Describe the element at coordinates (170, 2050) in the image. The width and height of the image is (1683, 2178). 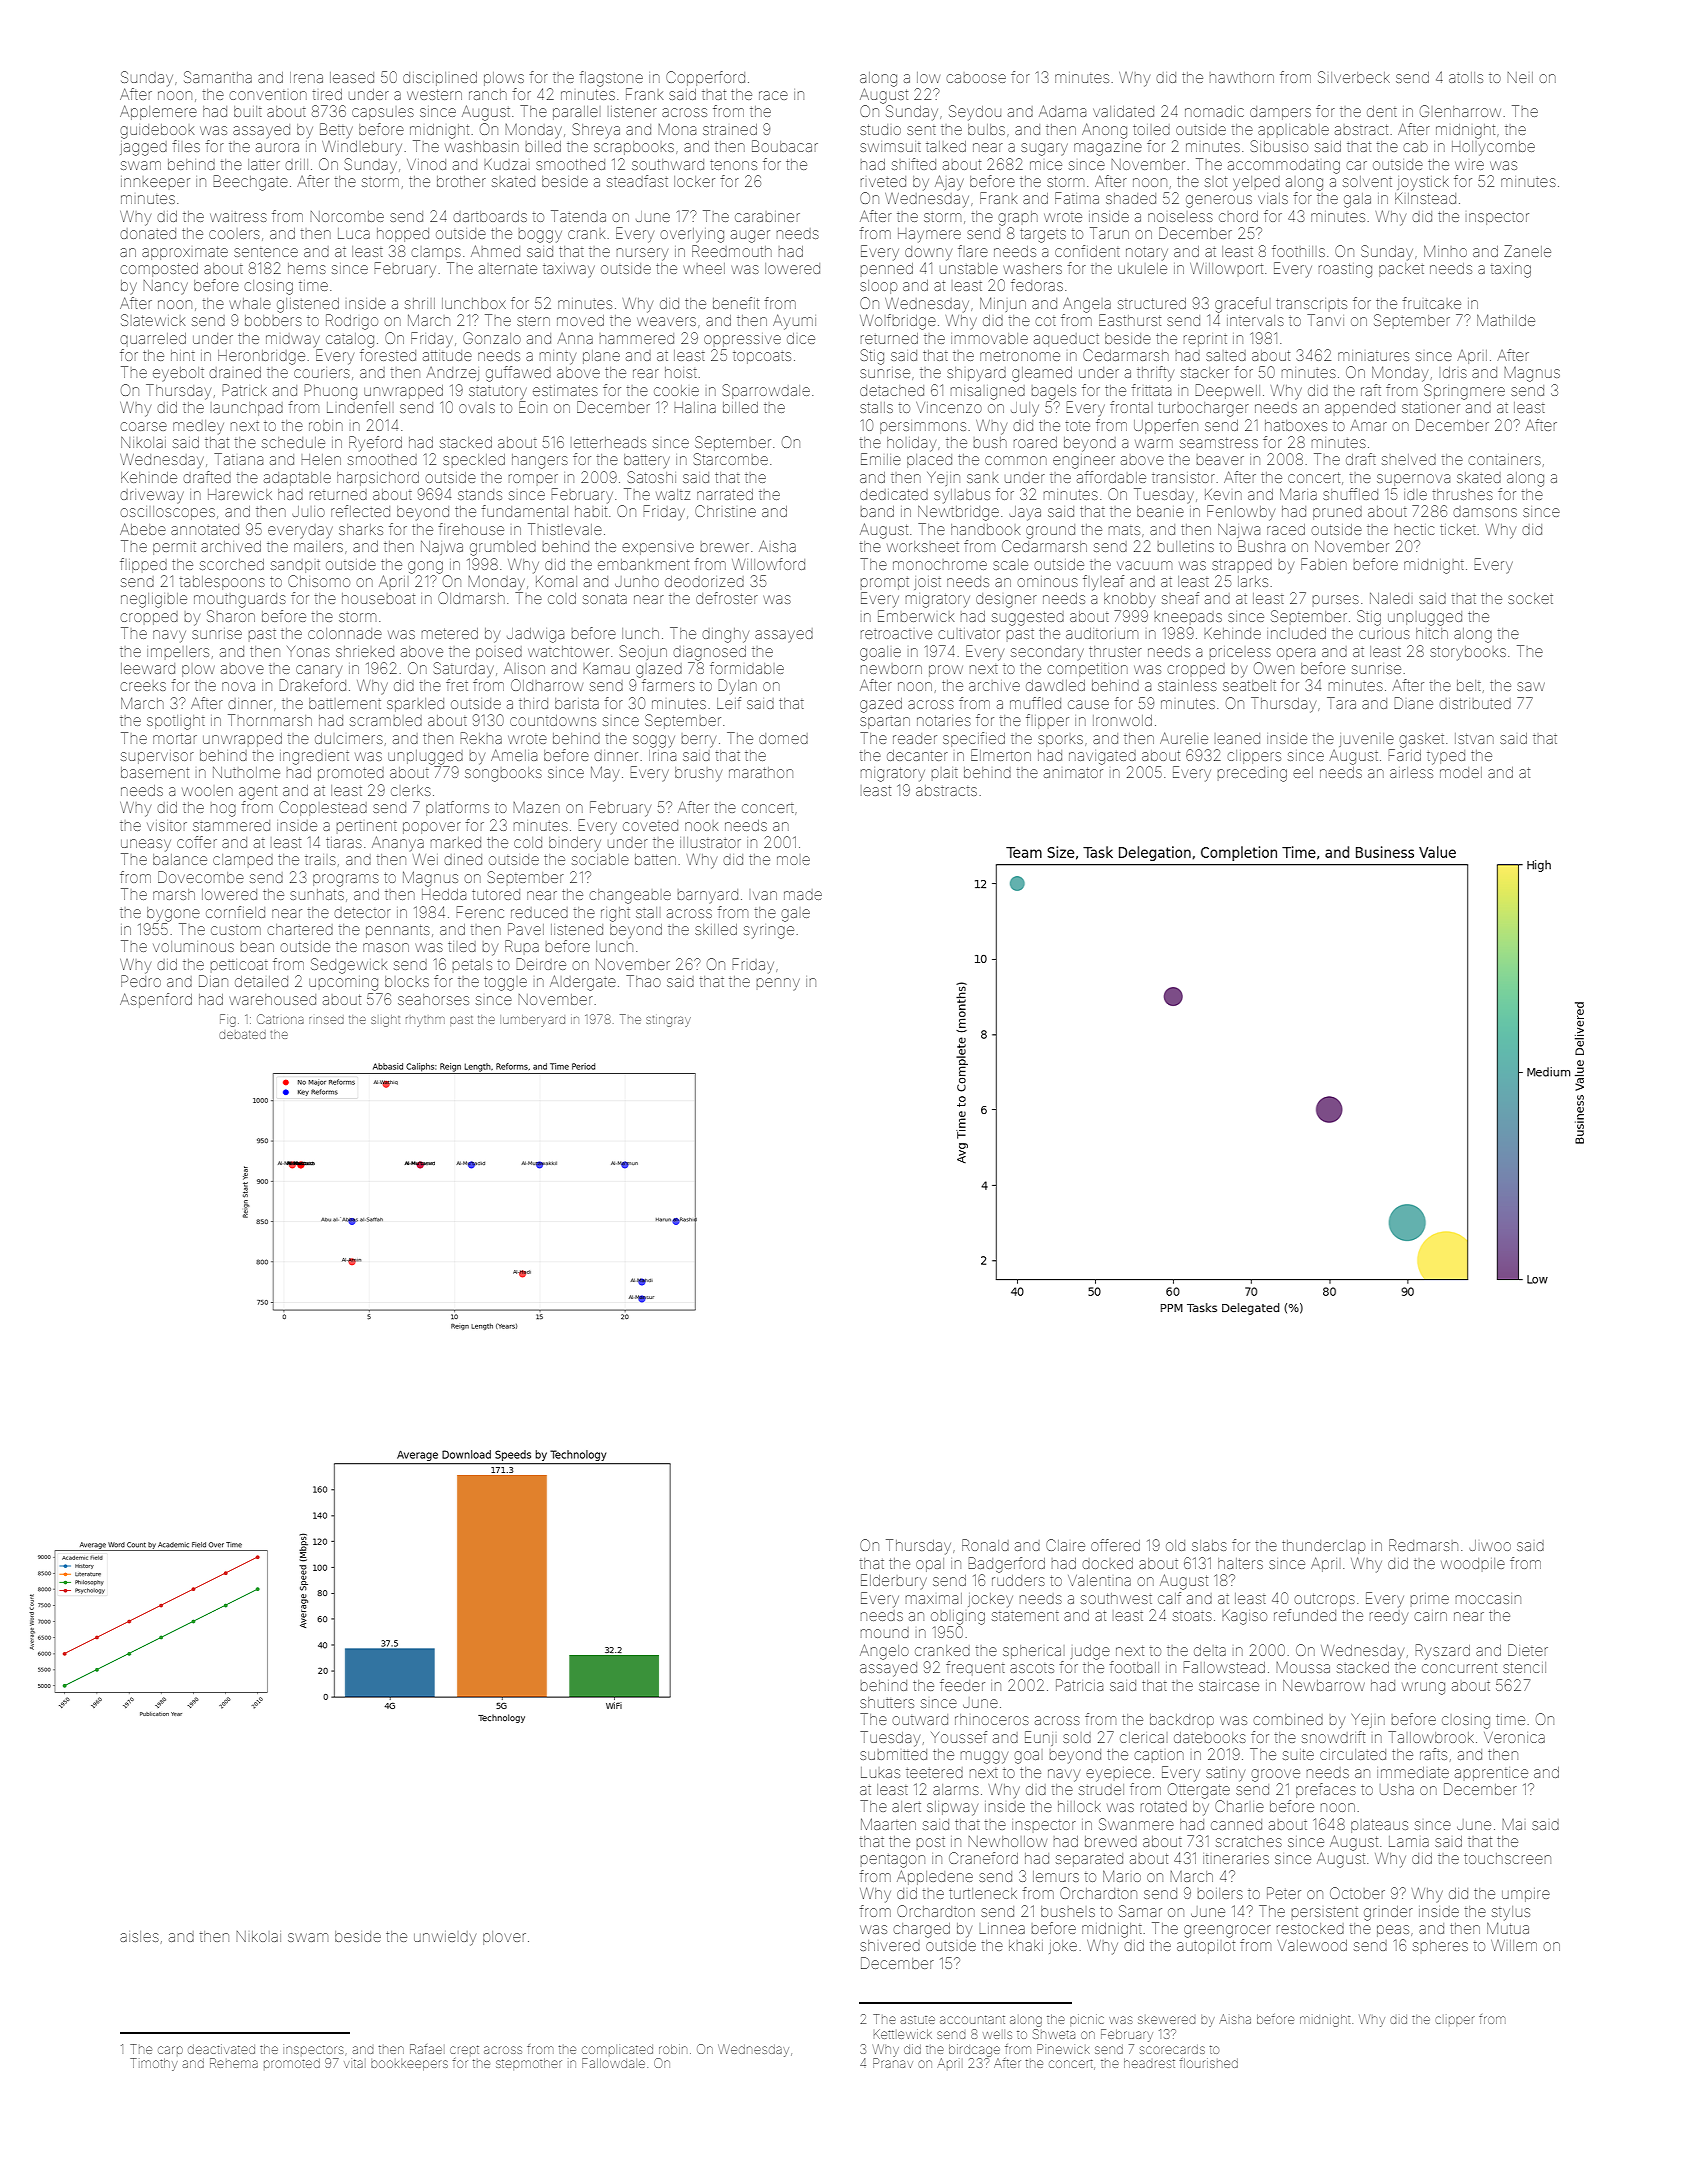
I see `carp` at that location.
